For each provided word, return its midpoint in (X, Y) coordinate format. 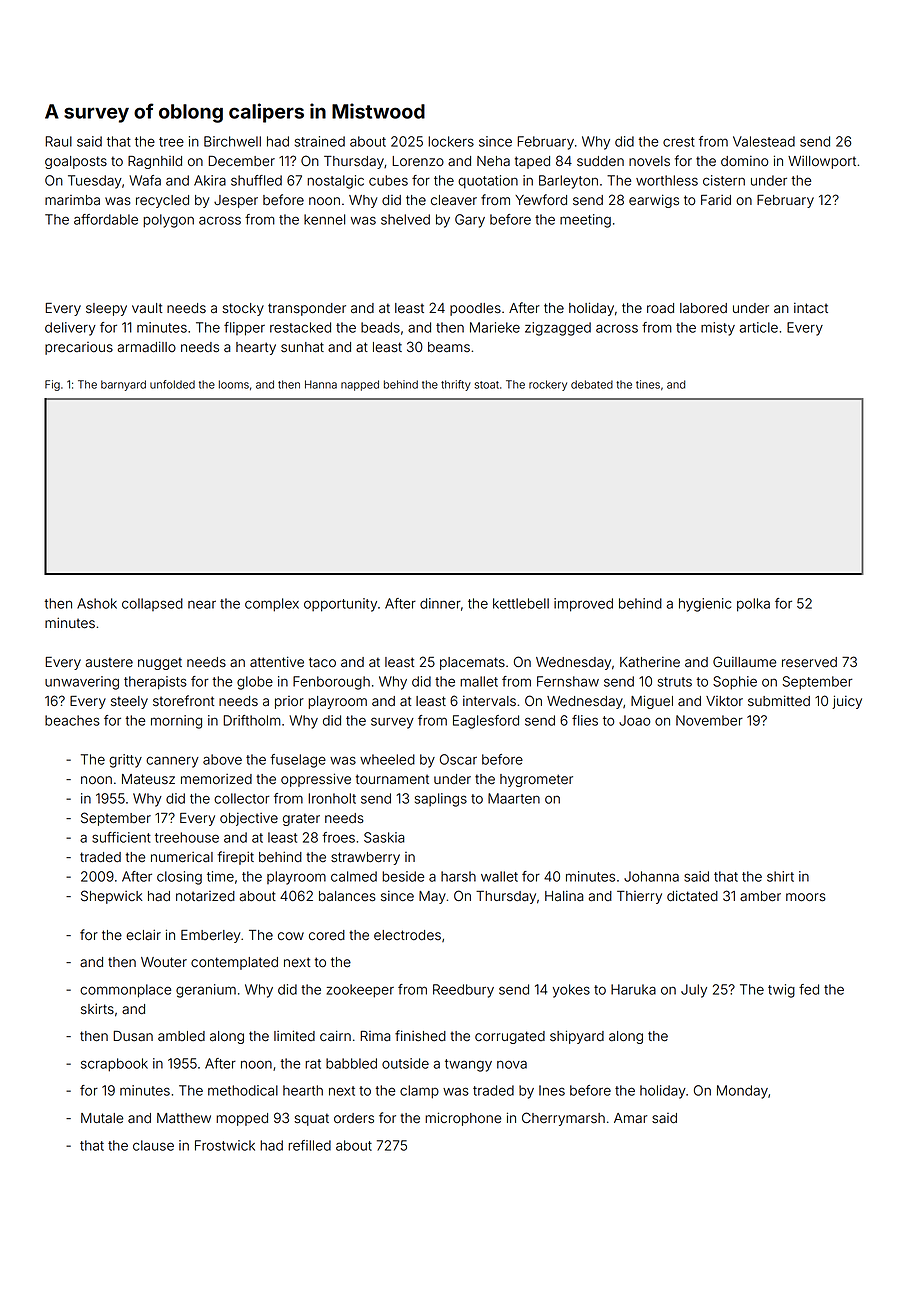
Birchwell (232, 141)
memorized (216, 779)
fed (809, 989)
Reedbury (463, 991)
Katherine (650, 662)
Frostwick (225, 1145)
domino (744, 161)
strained (320, 141)
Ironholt (332, 798)
